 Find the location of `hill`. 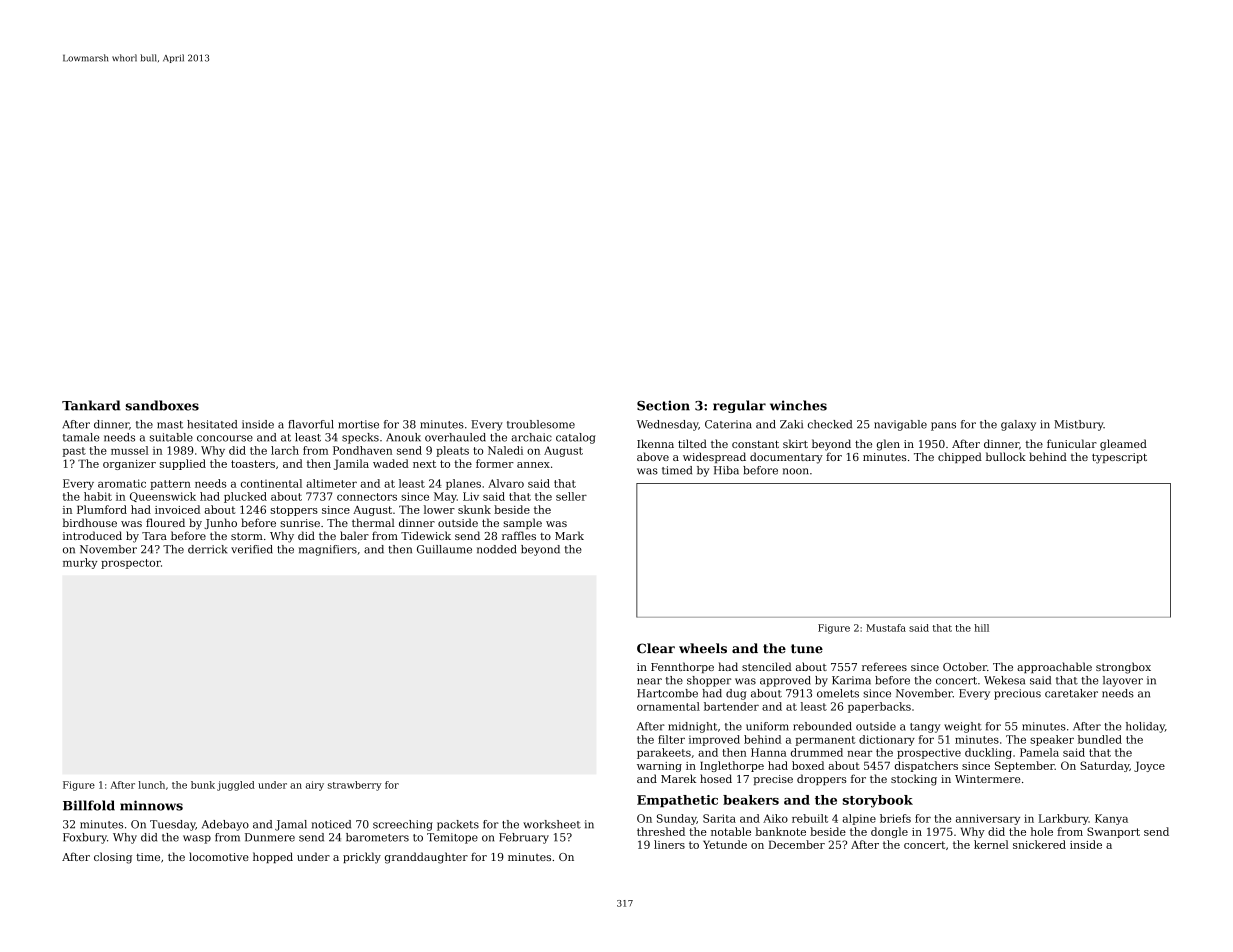

hill is located at coordinates (981, 628).
